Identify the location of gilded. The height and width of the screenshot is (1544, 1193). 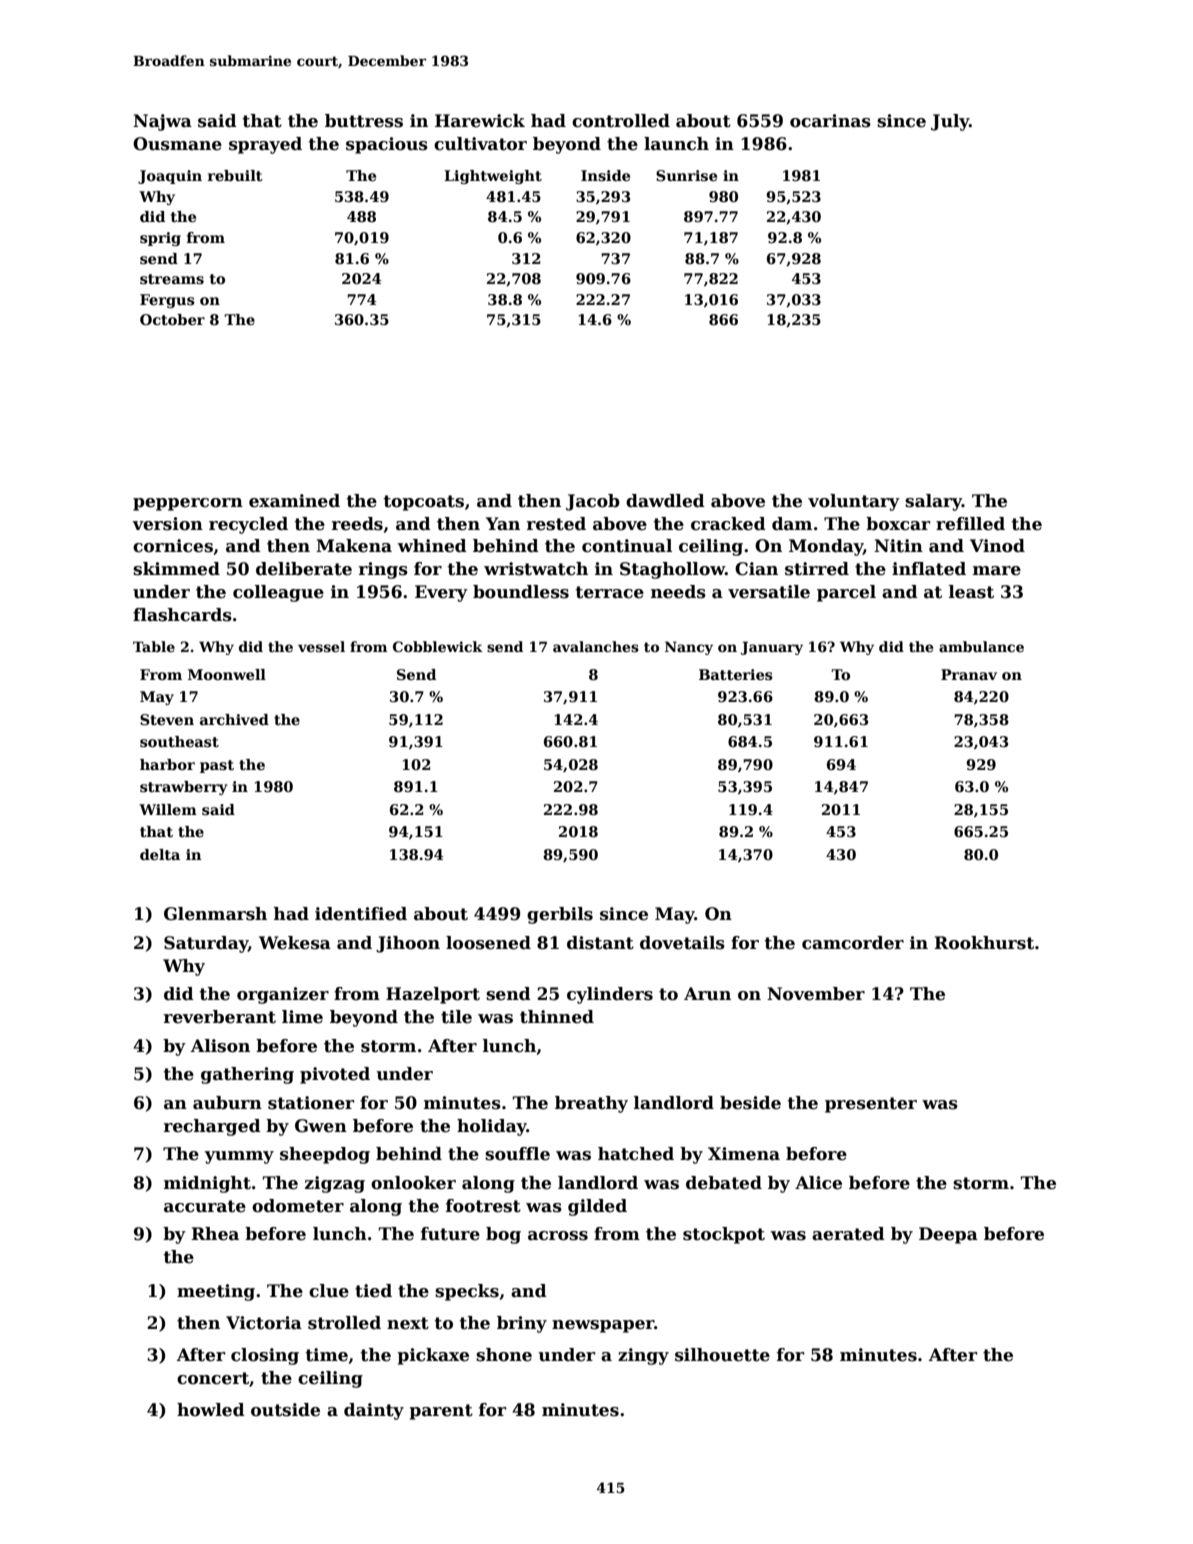
(597, 1207).
